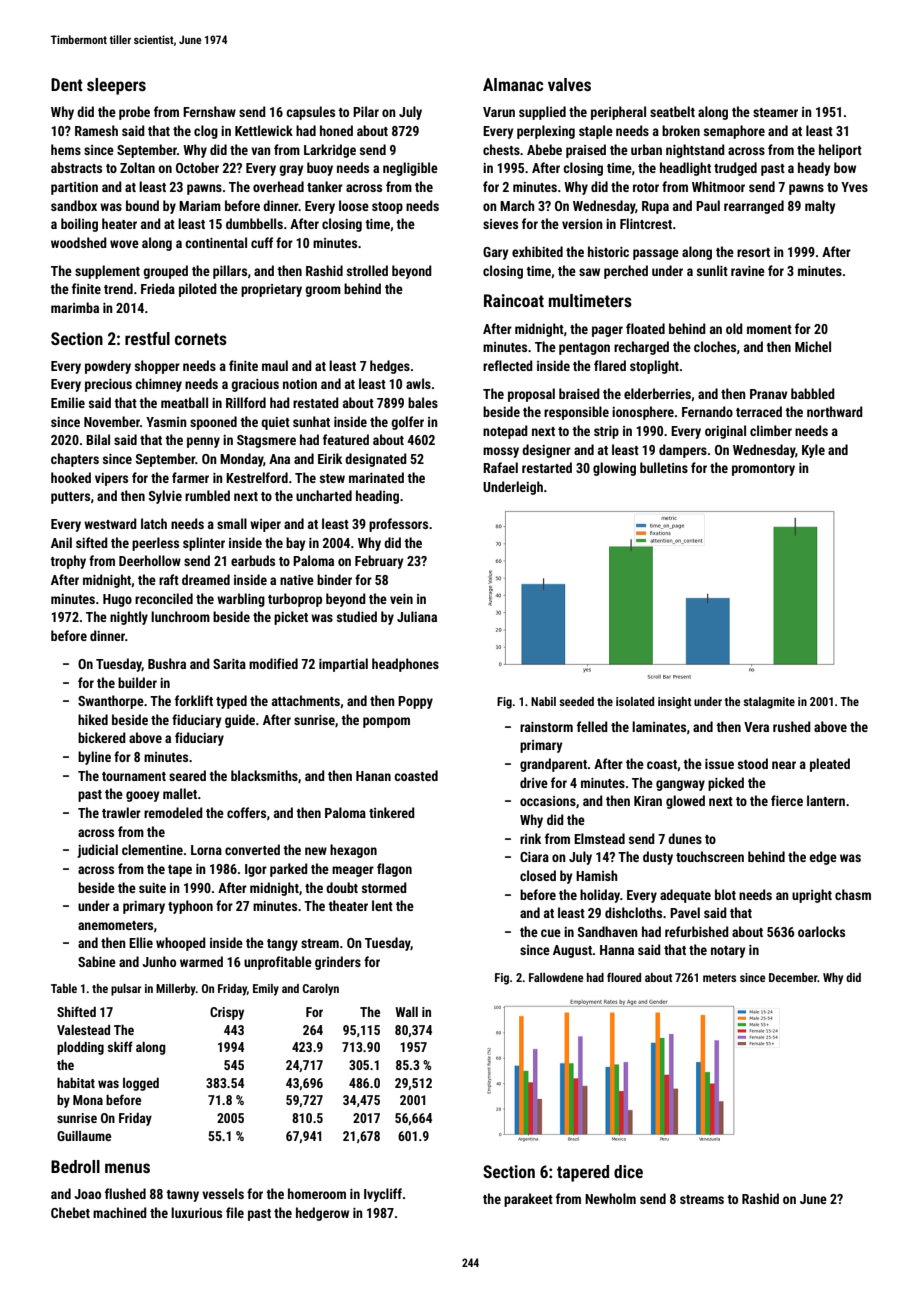 Image resolution: width=924 pixels, height=1314 pixels. I want to click on northward, so click(835, 411).
